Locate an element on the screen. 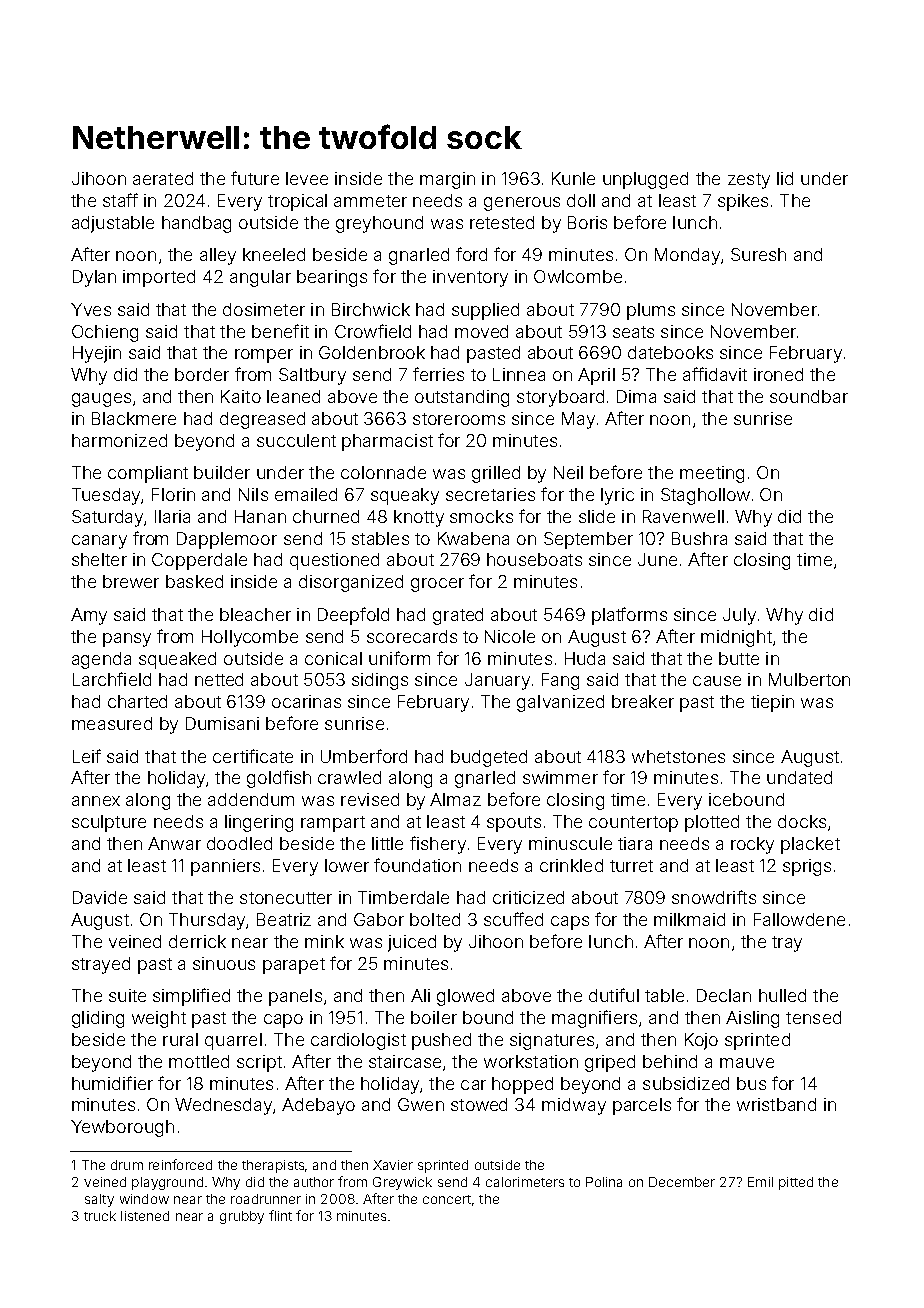 This screenshot has width=924, height=1308. grocer is located at coordinates (437, 585).
